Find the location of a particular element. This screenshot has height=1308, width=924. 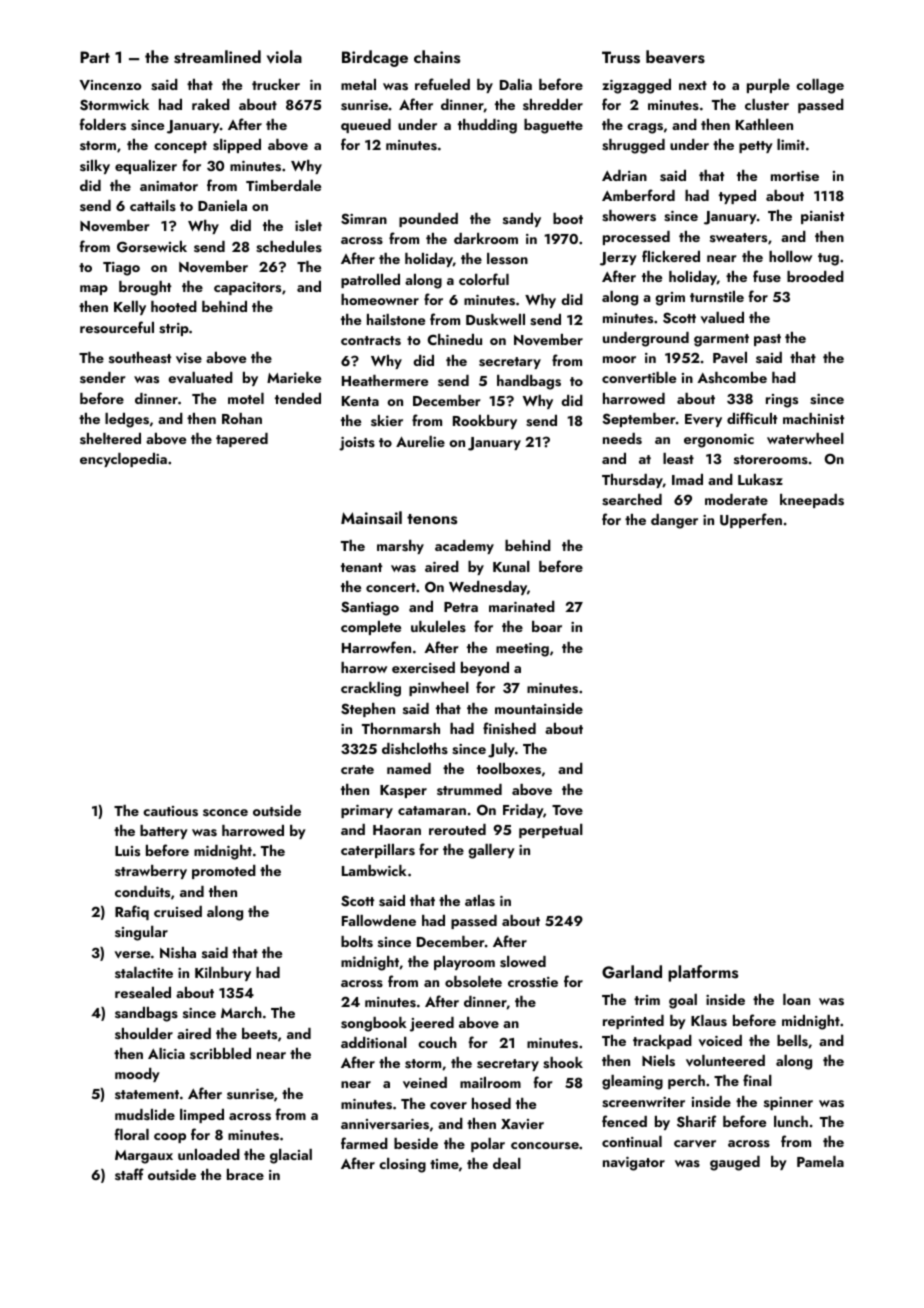

limped is located at coordinates (202, 1116).
